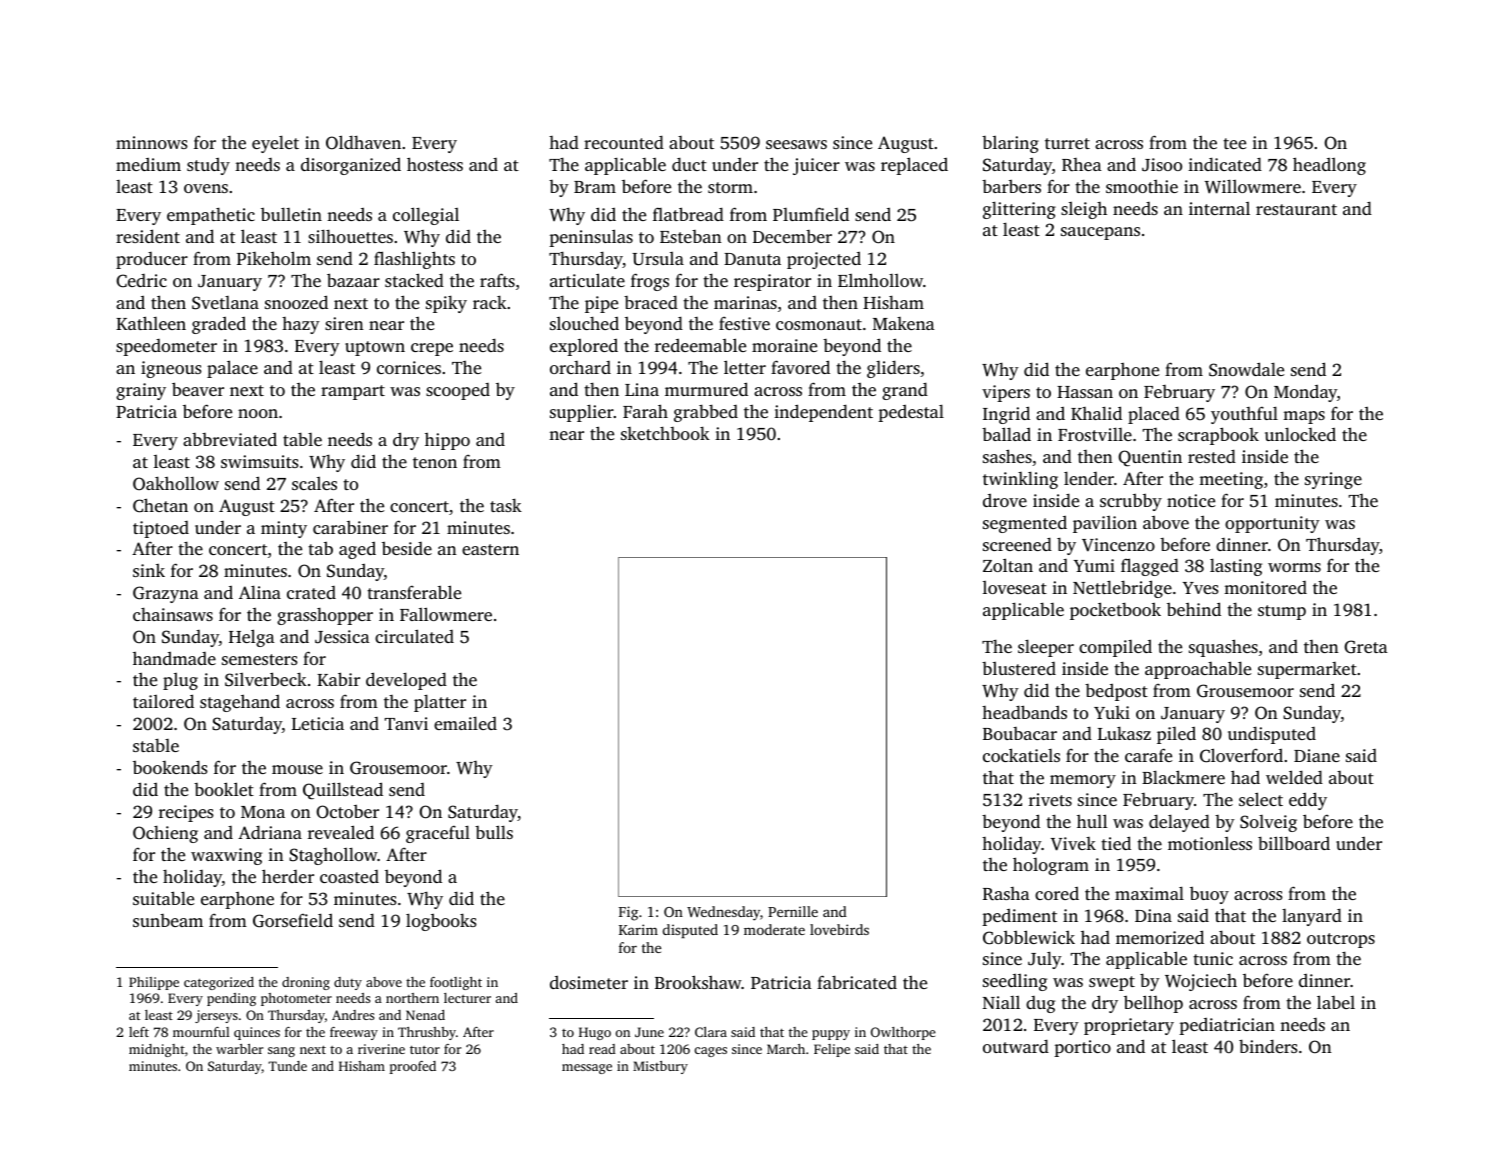 The image size is (1505, 1163). Describe the element at coordinates (141, 281) in the screenshot. I see `Cedric` at that location.
